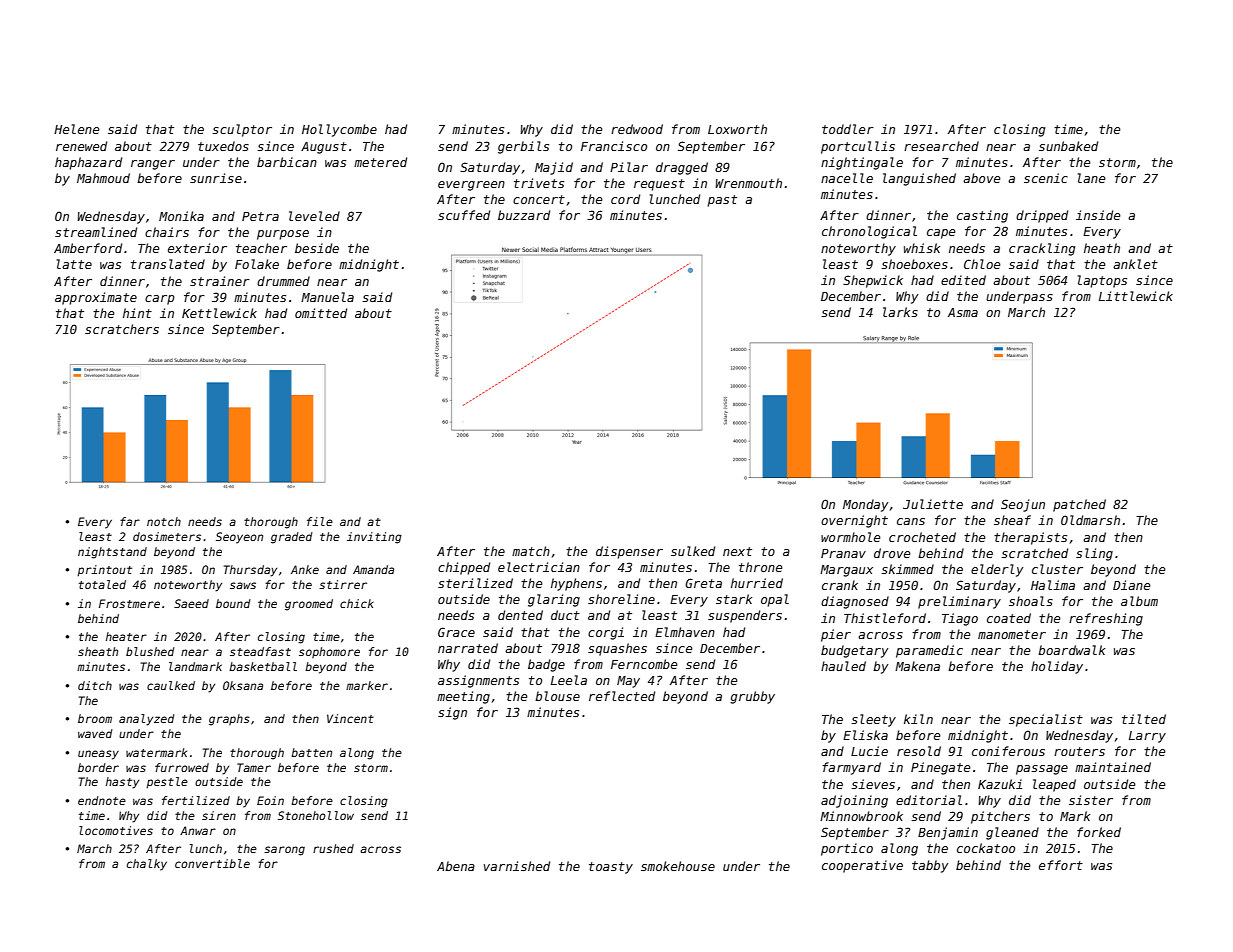 Image resolution: width=1233 pixels, height=952 pixels. Describe the element at coordinates (223, 146) in the screenshot. I see `tuxedos` at that location.
